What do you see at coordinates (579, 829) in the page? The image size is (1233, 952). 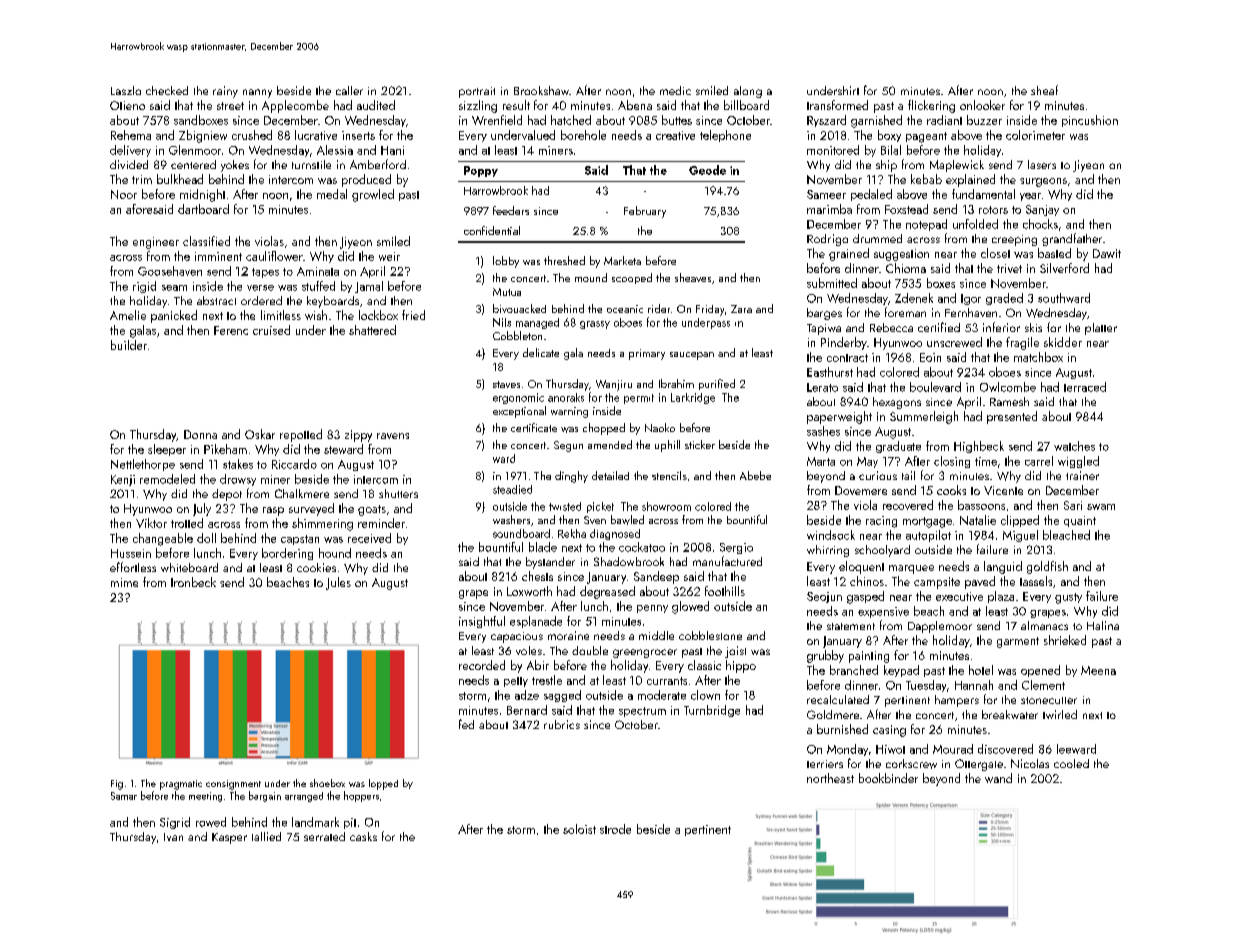 I see `soloist` at bounding box center [579, 829].
